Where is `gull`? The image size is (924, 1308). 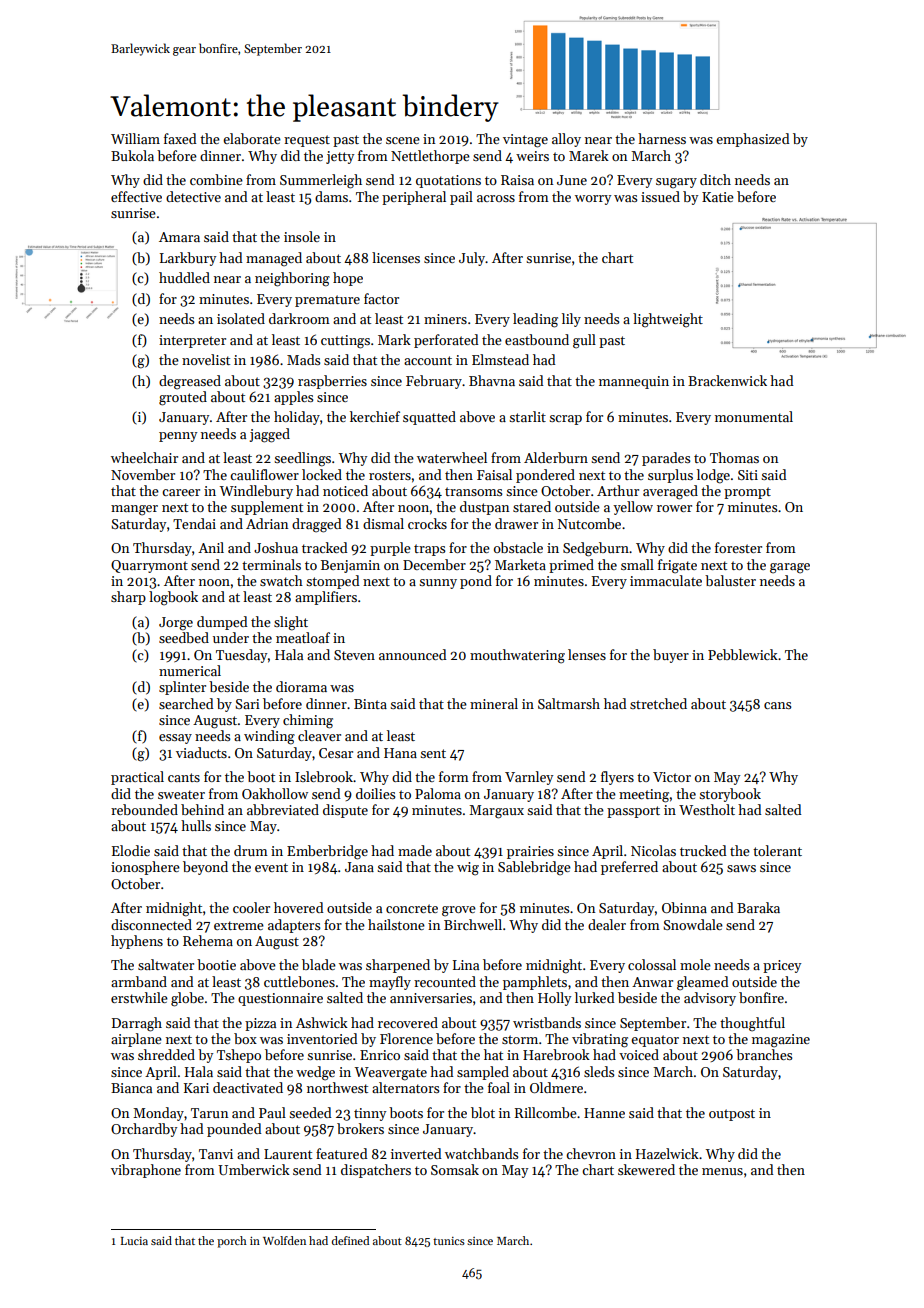 gull is located at coordinates (584, 341).
